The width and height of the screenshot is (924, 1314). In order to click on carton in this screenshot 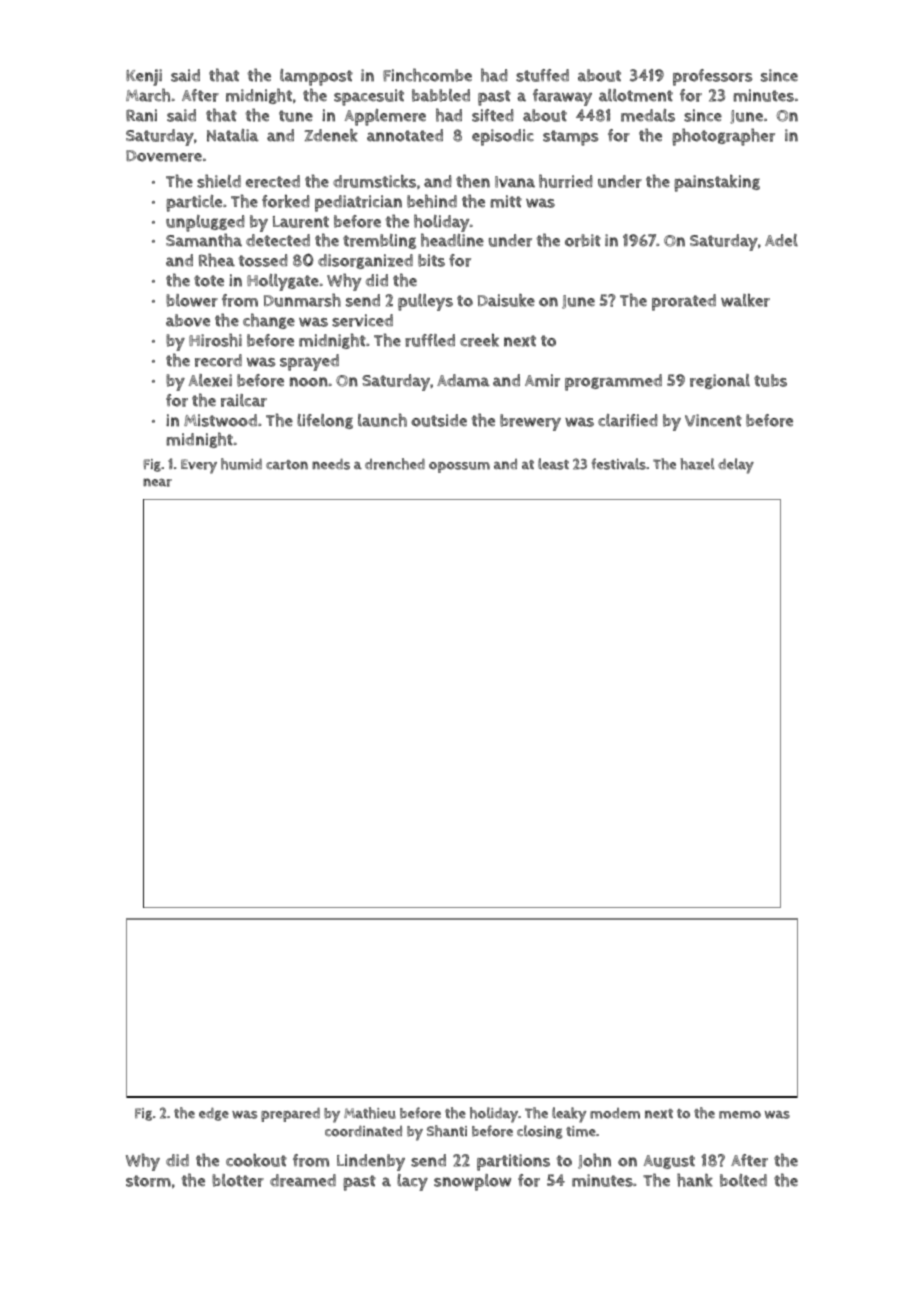, I will do `click(287, 465)`.
